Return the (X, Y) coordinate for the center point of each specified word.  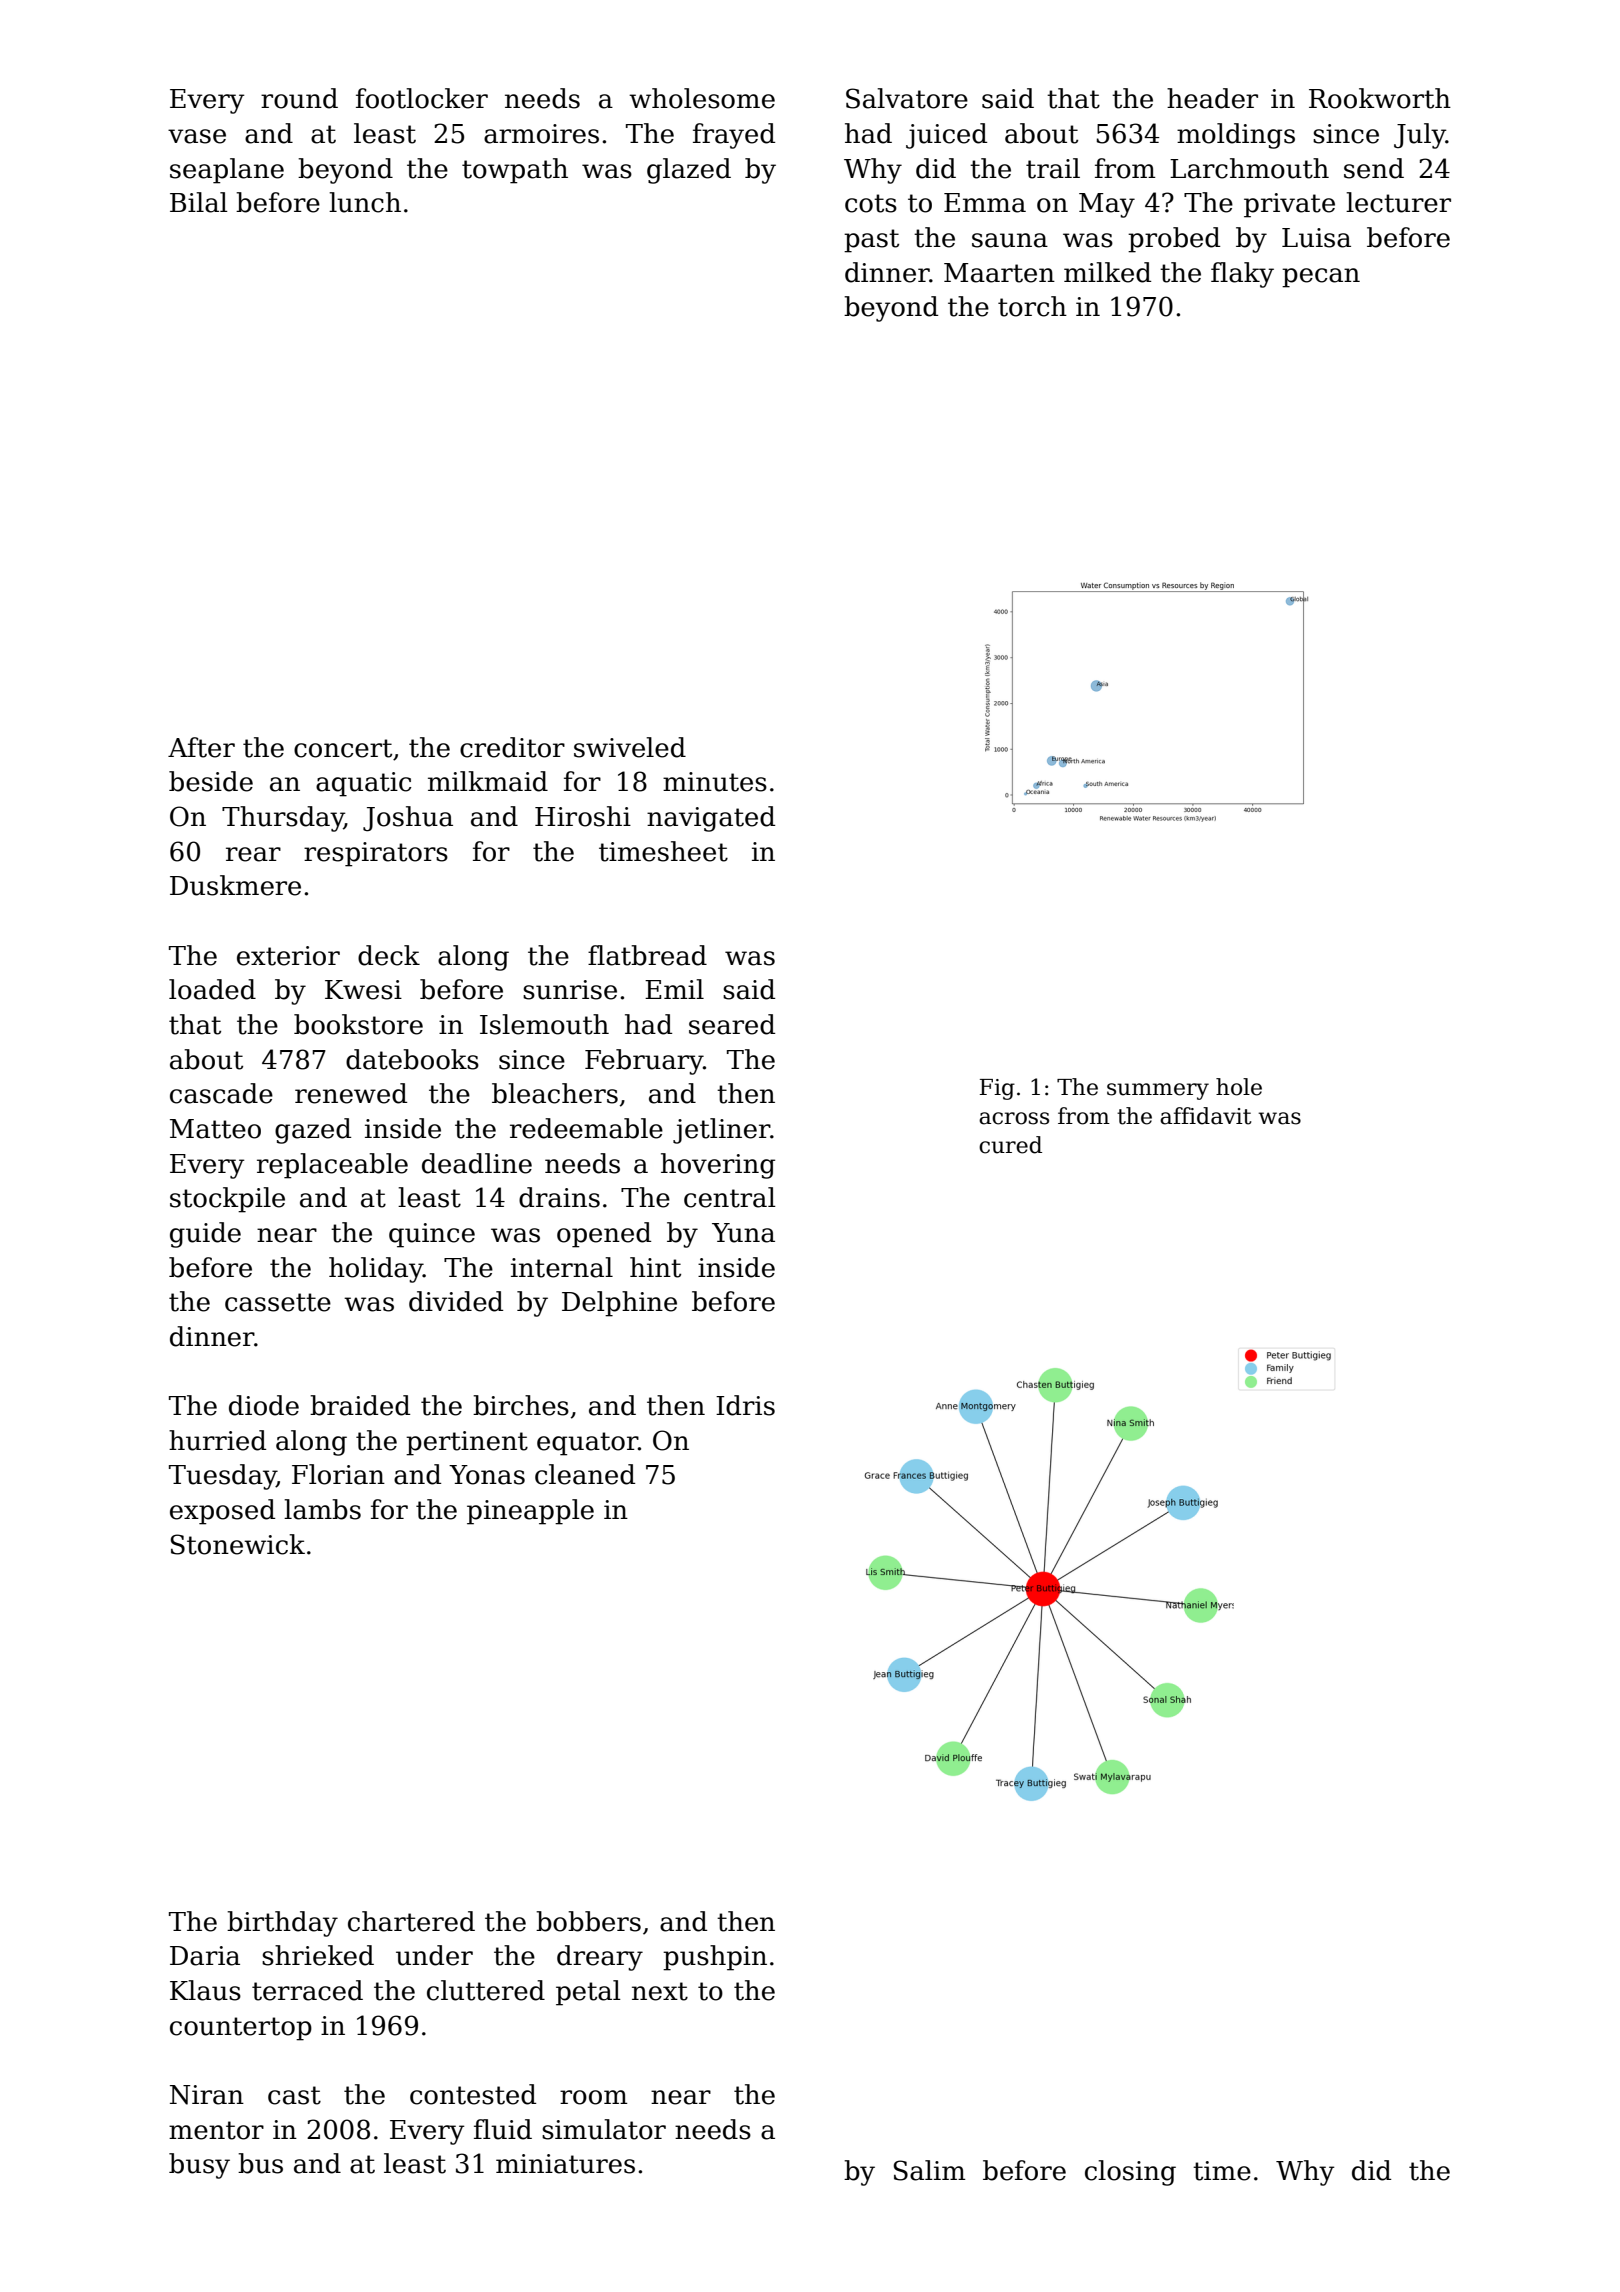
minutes (715, 782)
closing (1130, 2173)
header (1212, 98)
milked (1107, 272)
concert (343, 748)
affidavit (1206, 1116)
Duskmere (235, 885)
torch (1032, 306)
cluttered (486, 1990)
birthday (282, 1924)
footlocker (422, 98)
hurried (217, 1440)
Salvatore (907, 98)
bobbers (588, 1921)
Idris (745, 1405)
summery (1158, 1091)
